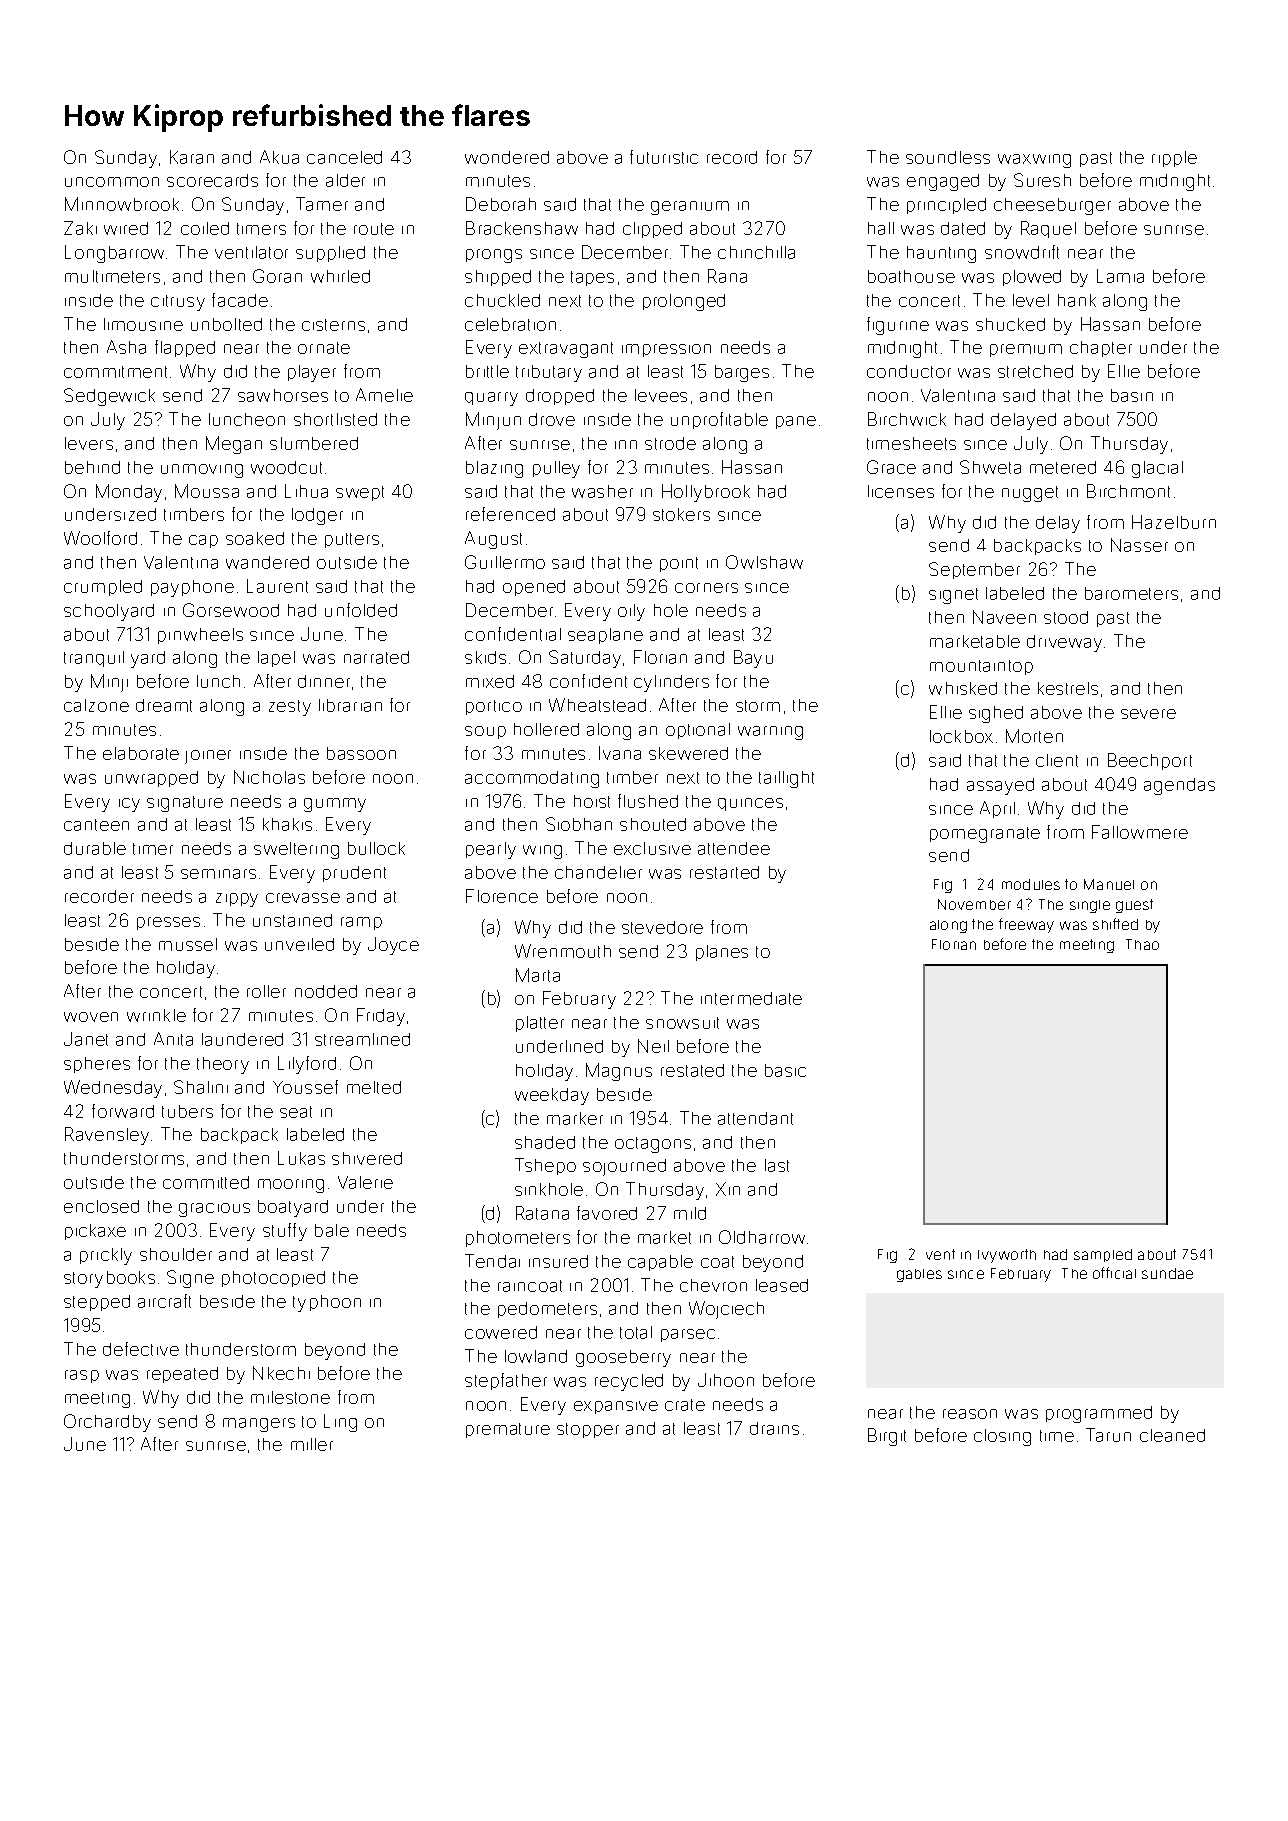 Image resolution: width=1288 pixels, height=1821 pixels. Describe the element at coordinates (770, 733) in the screenshot. I see `warning` at that location.
